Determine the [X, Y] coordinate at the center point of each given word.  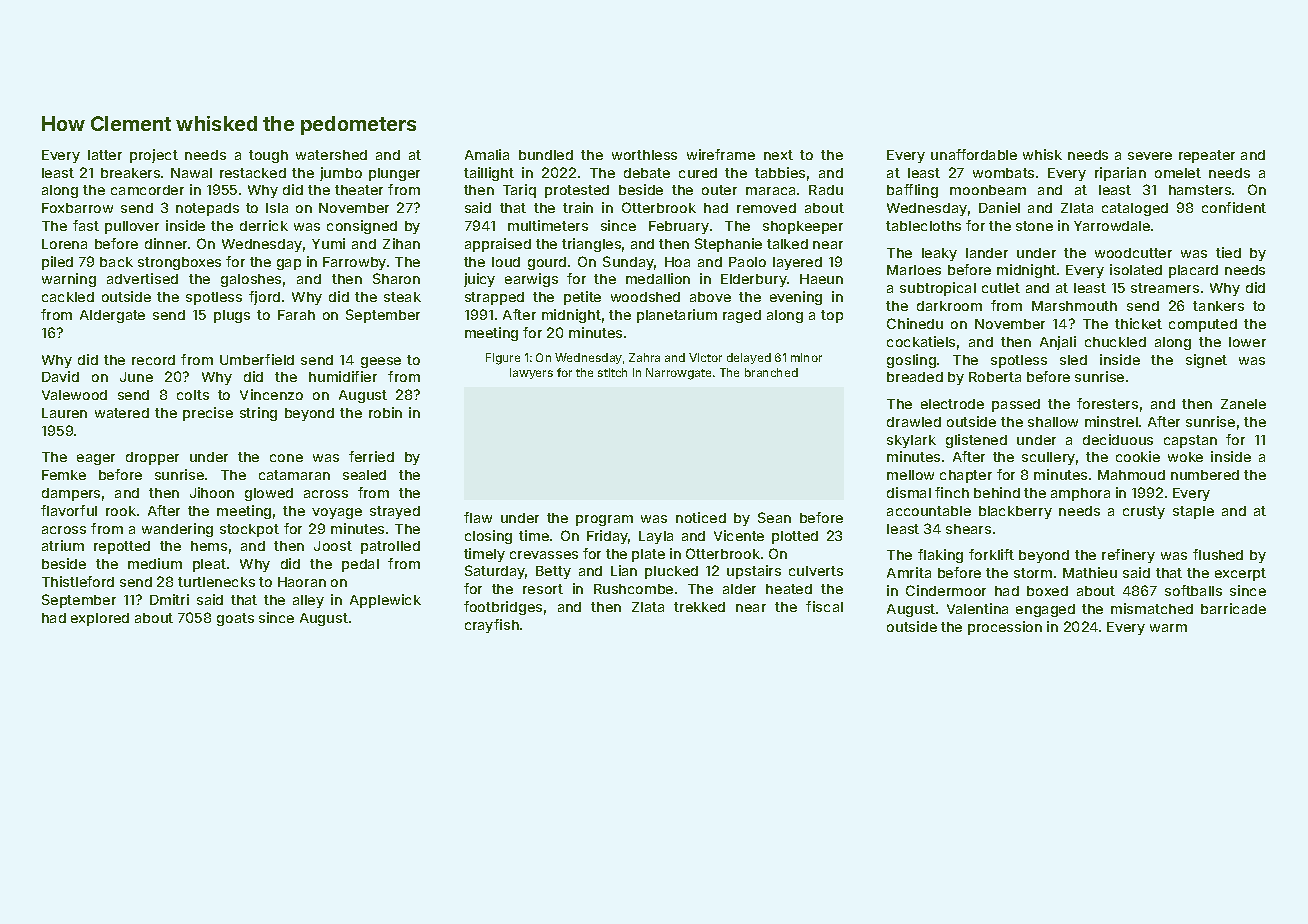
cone [286, 458]
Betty [553, 572]
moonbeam [988, 190]
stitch [612, 372]
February [679, 227]
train [578, 207]
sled [1073, 360]
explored [100, 619]
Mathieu [1090, 572]
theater [359, 190]
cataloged [1135, 209]
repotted [122, 547]
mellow [910, 475]
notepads [207, 209]
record [153, 360]
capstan [1190, 441]
